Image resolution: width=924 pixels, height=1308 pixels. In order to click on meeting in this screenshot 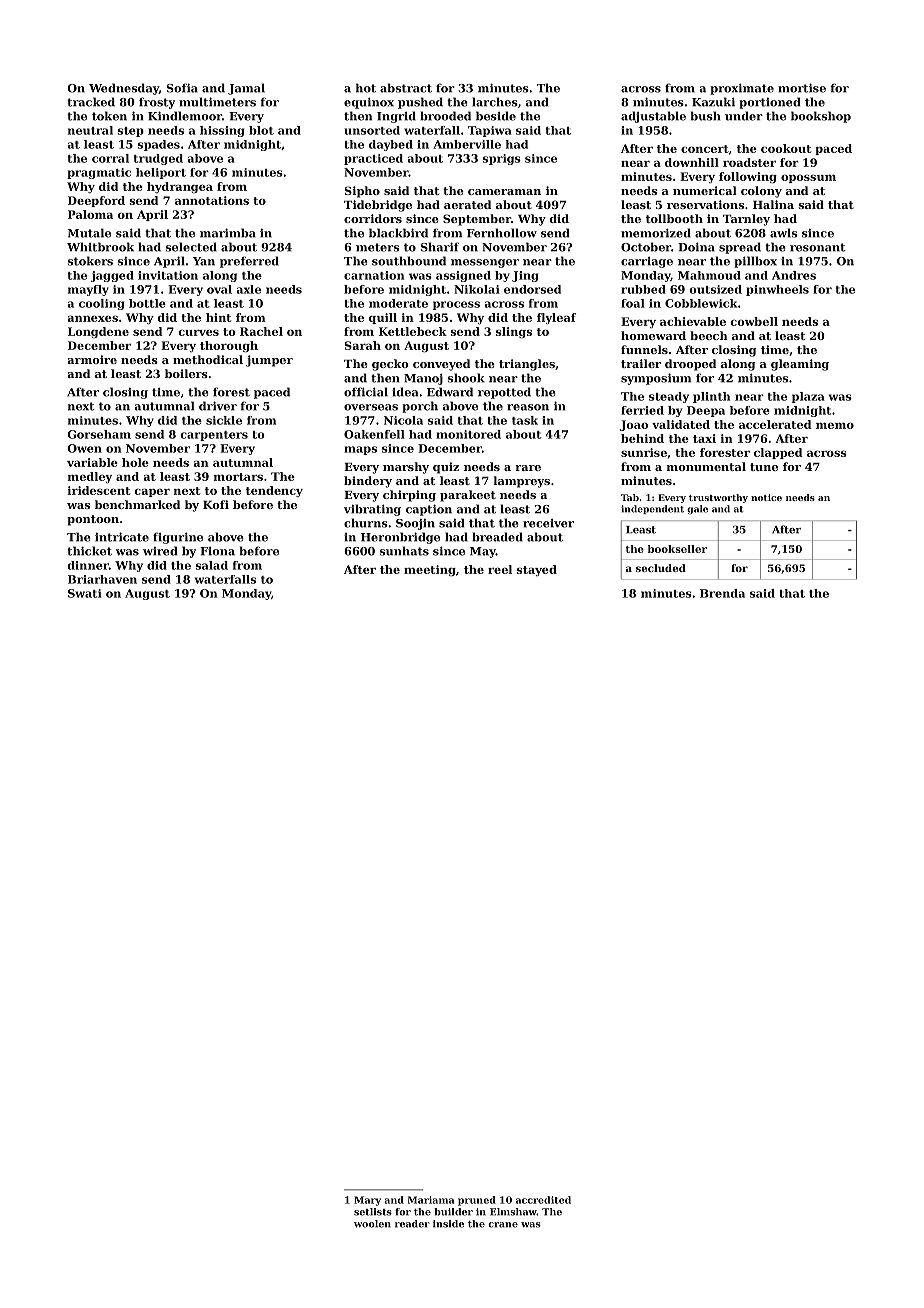, I will do `click(430, 570)`.
